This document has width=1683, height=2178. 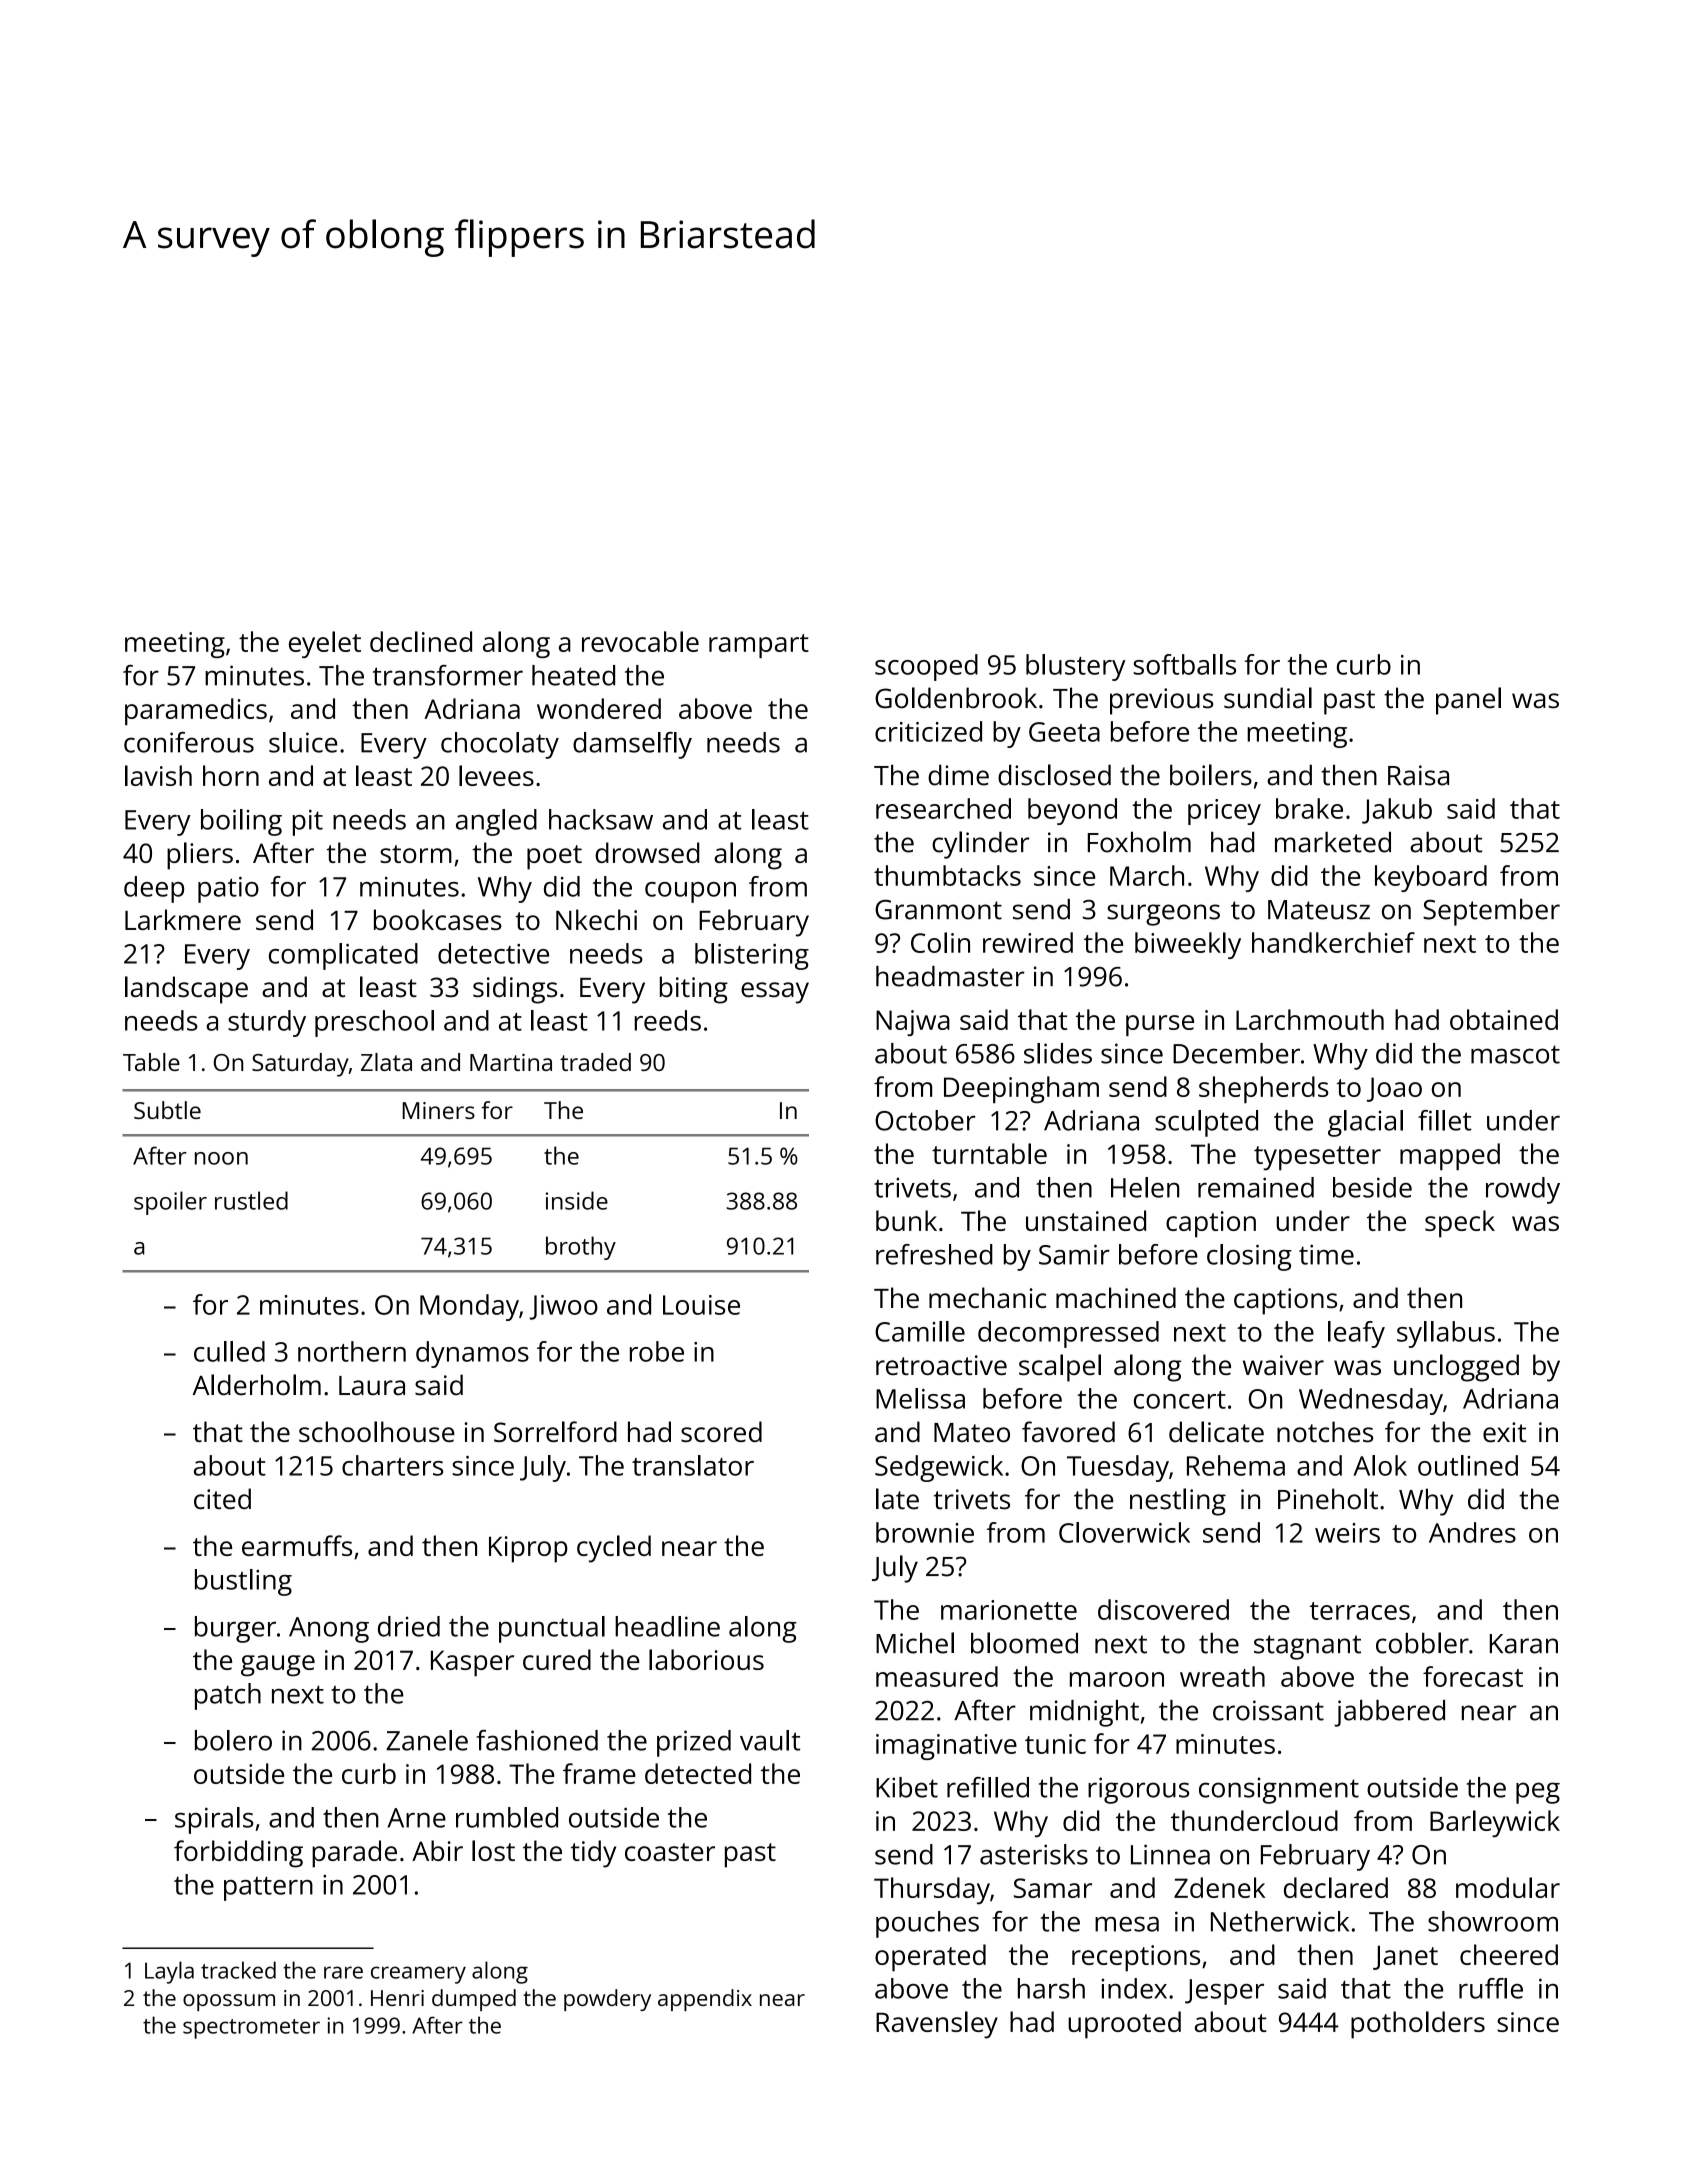 I want to click on mechanic, so click(x=987, y=1297).
